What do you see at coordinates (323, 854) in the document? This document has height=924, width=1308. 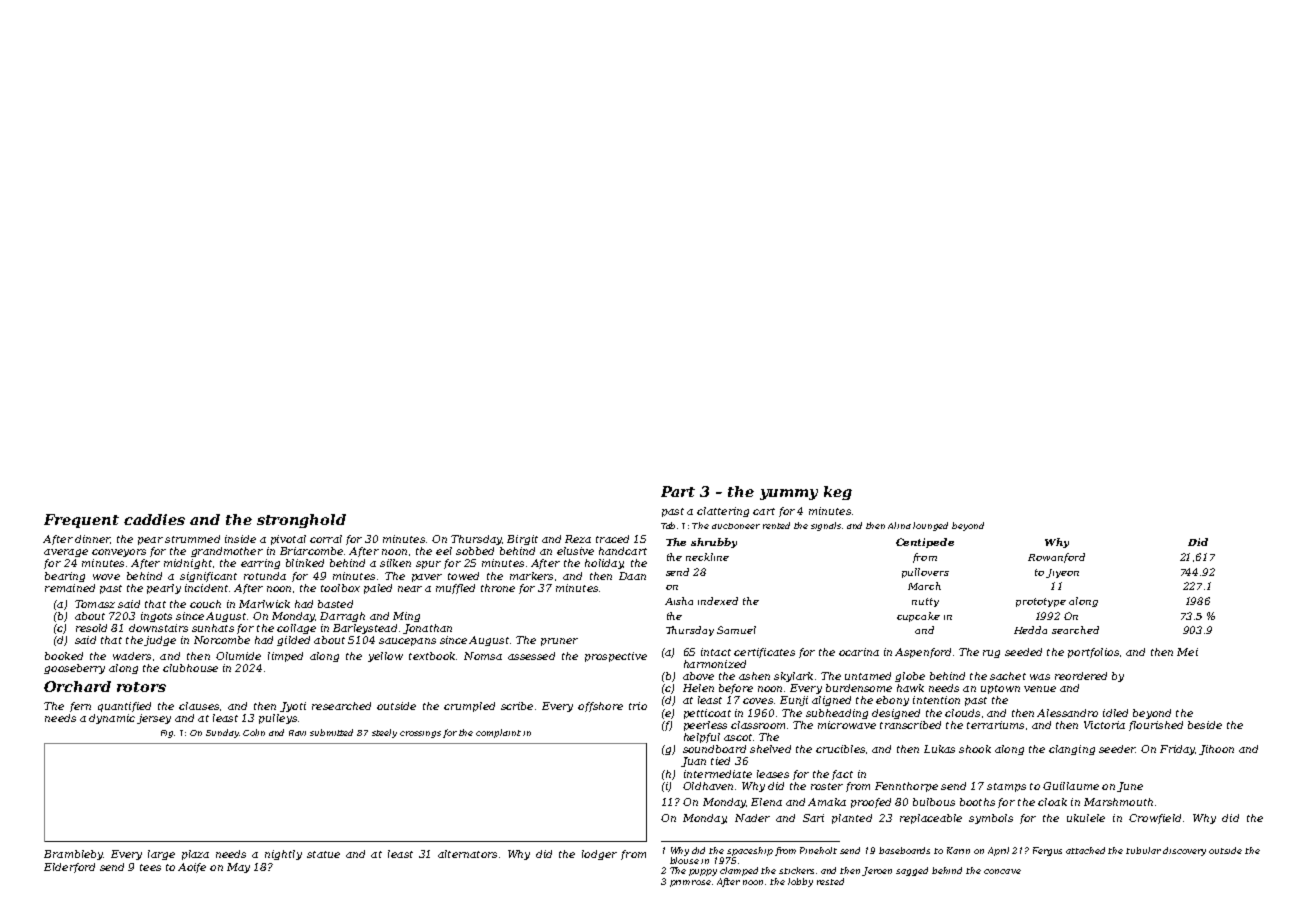 I see `statue` at bounding box center [323, 854].
